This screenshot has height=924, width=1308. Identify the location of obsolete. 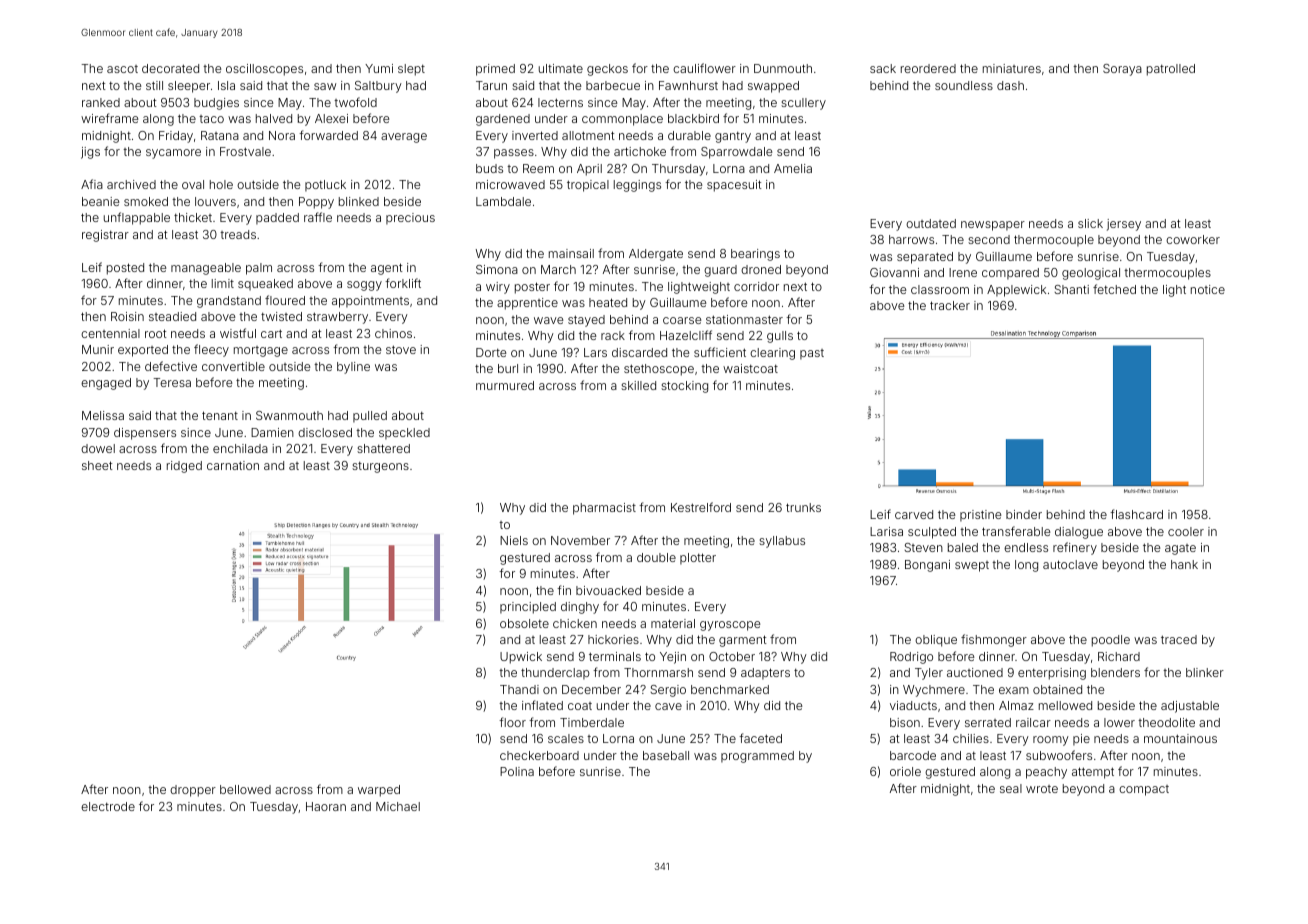
(524, 623).
